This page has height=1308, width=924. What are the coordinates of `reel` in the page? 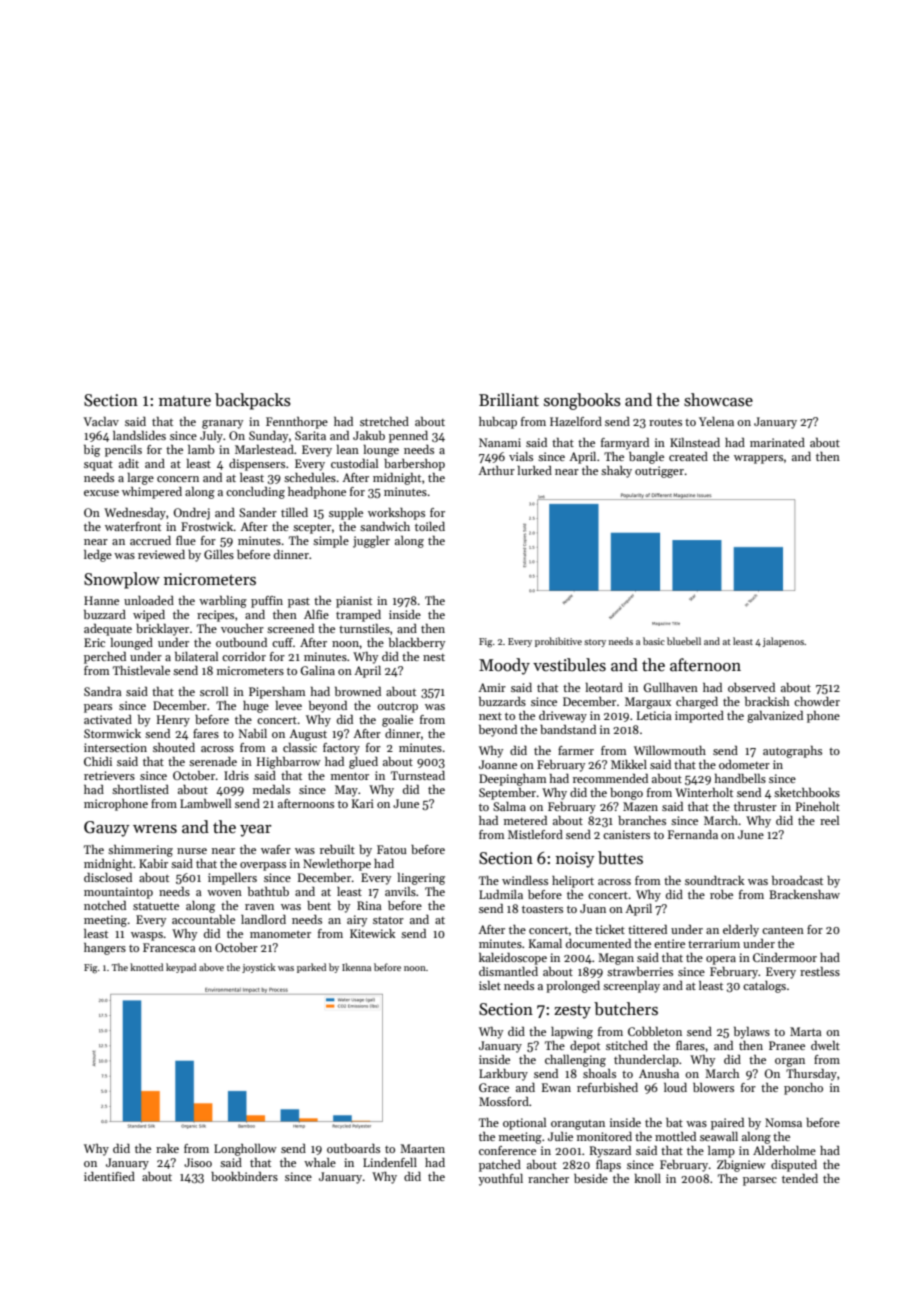 It's located at (829, 820).
